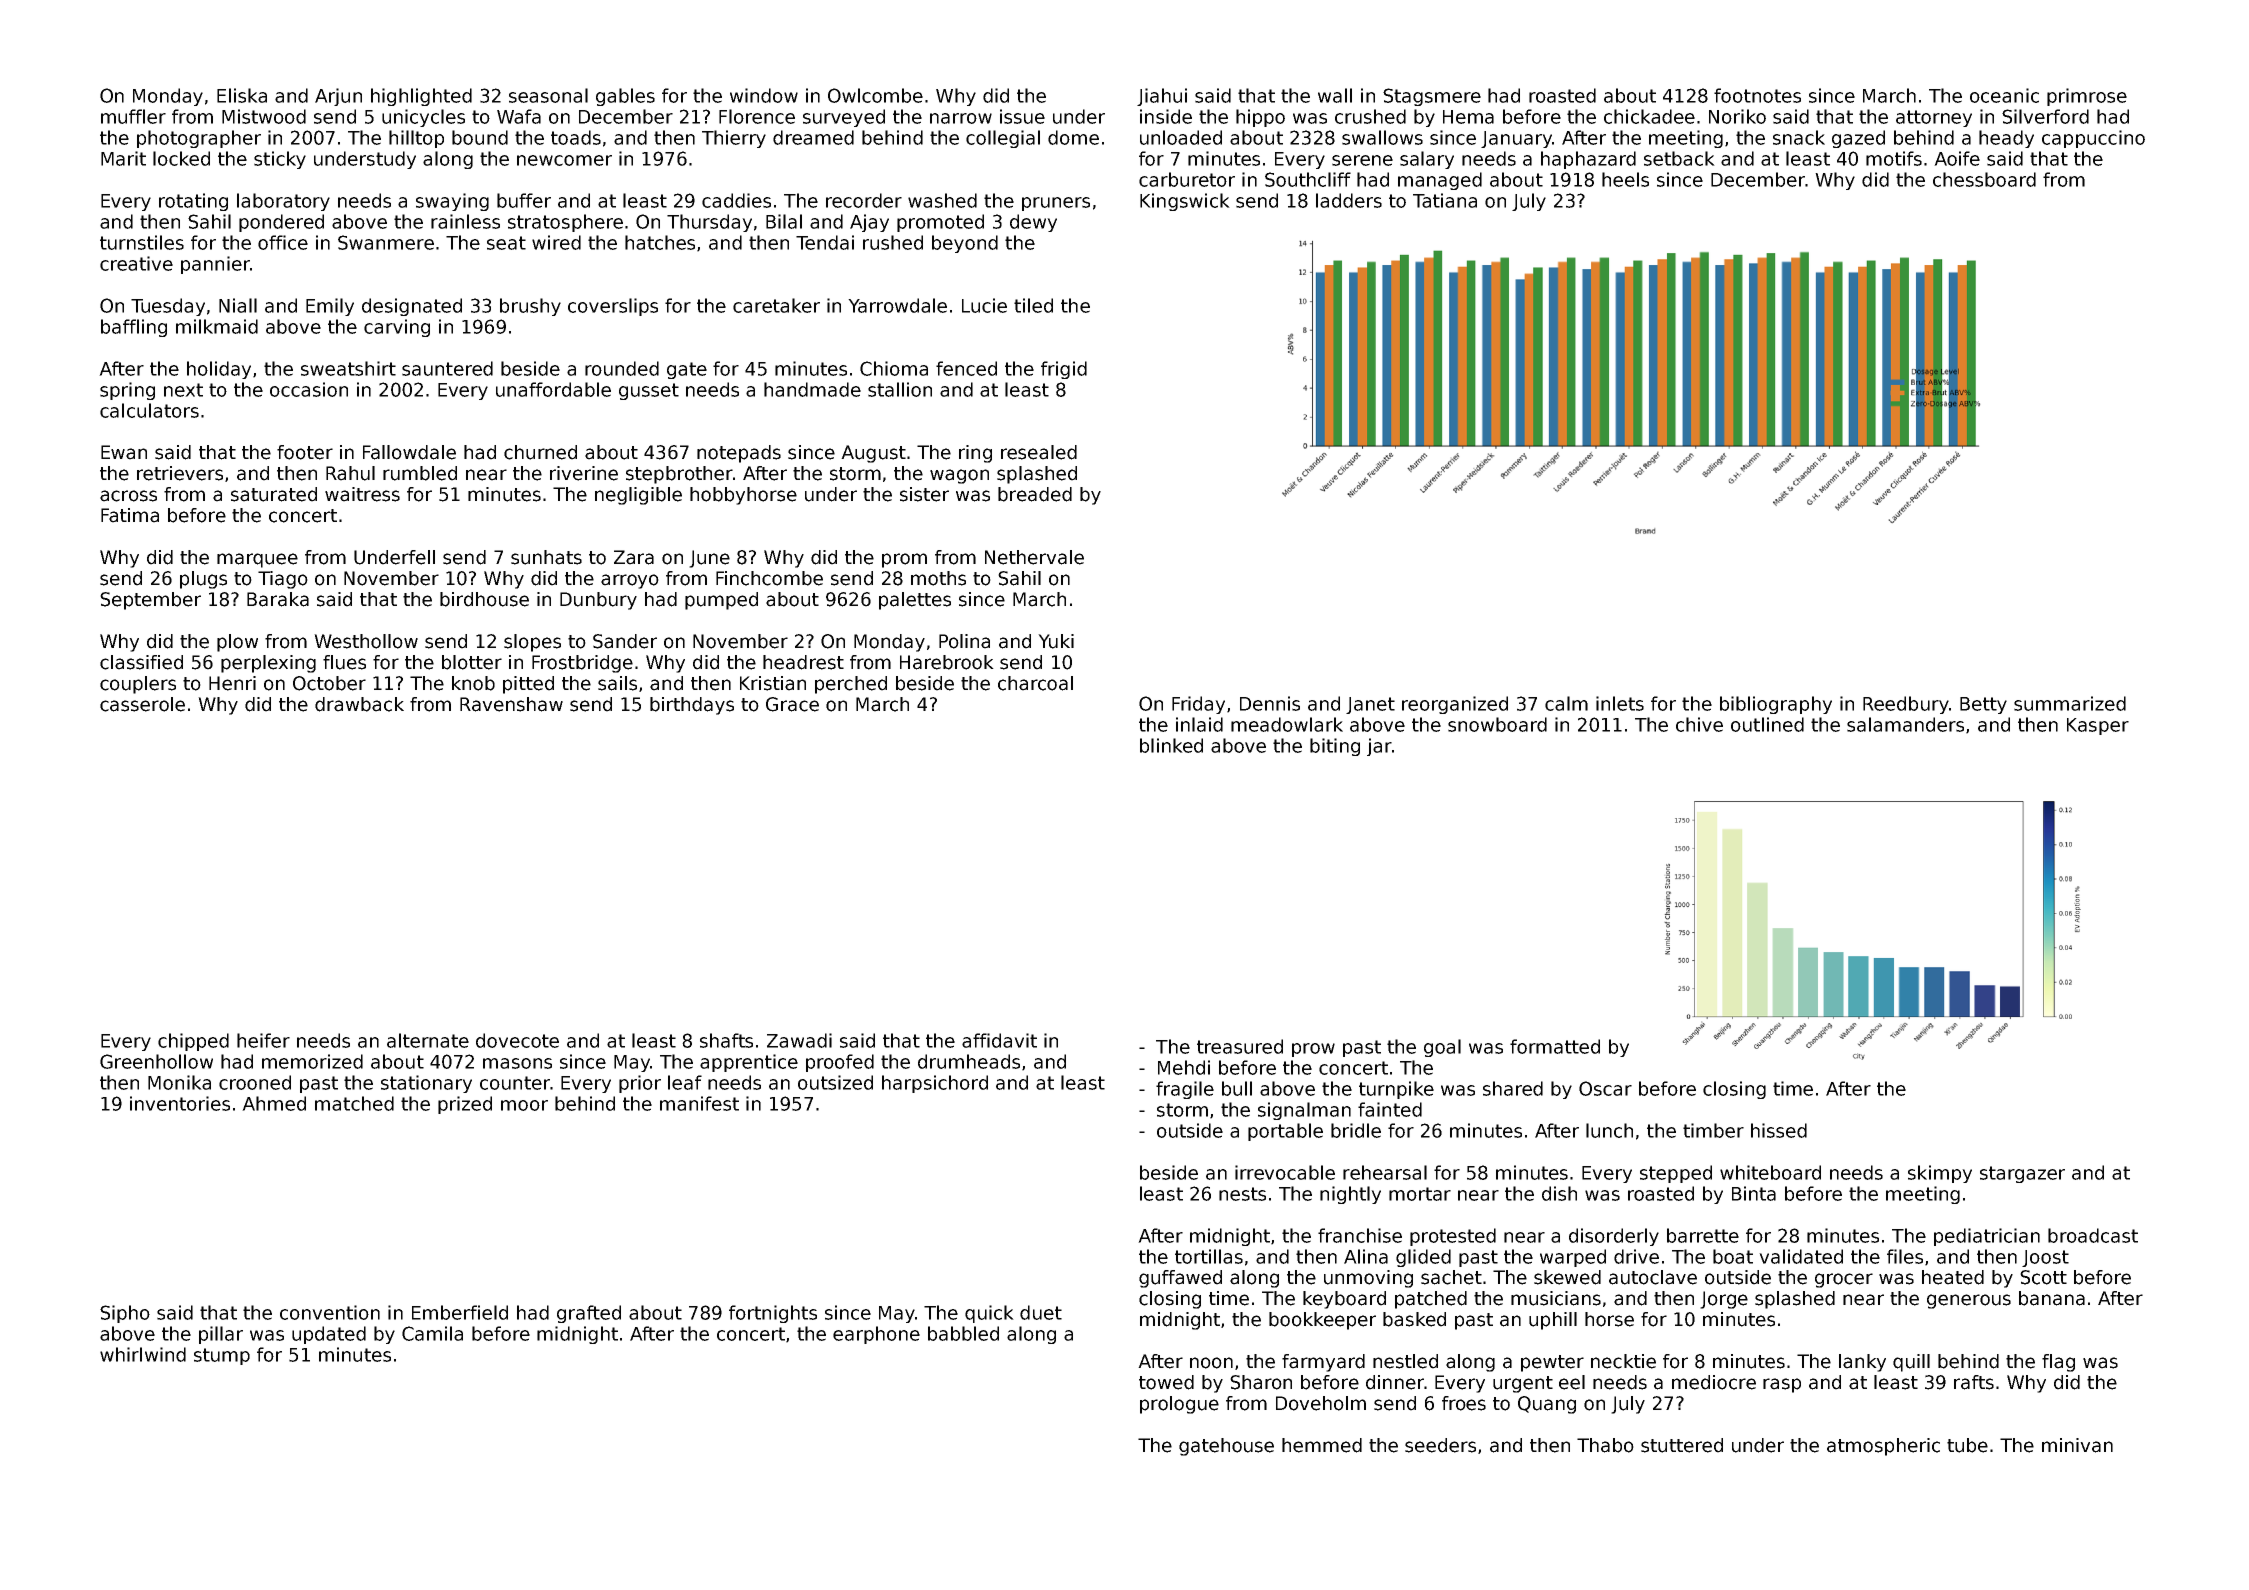 This image has height=1590, width=2249. What do you see at coordinates (142, 704) in the image?
I see `casserole` at bounding box center [142, 704].
